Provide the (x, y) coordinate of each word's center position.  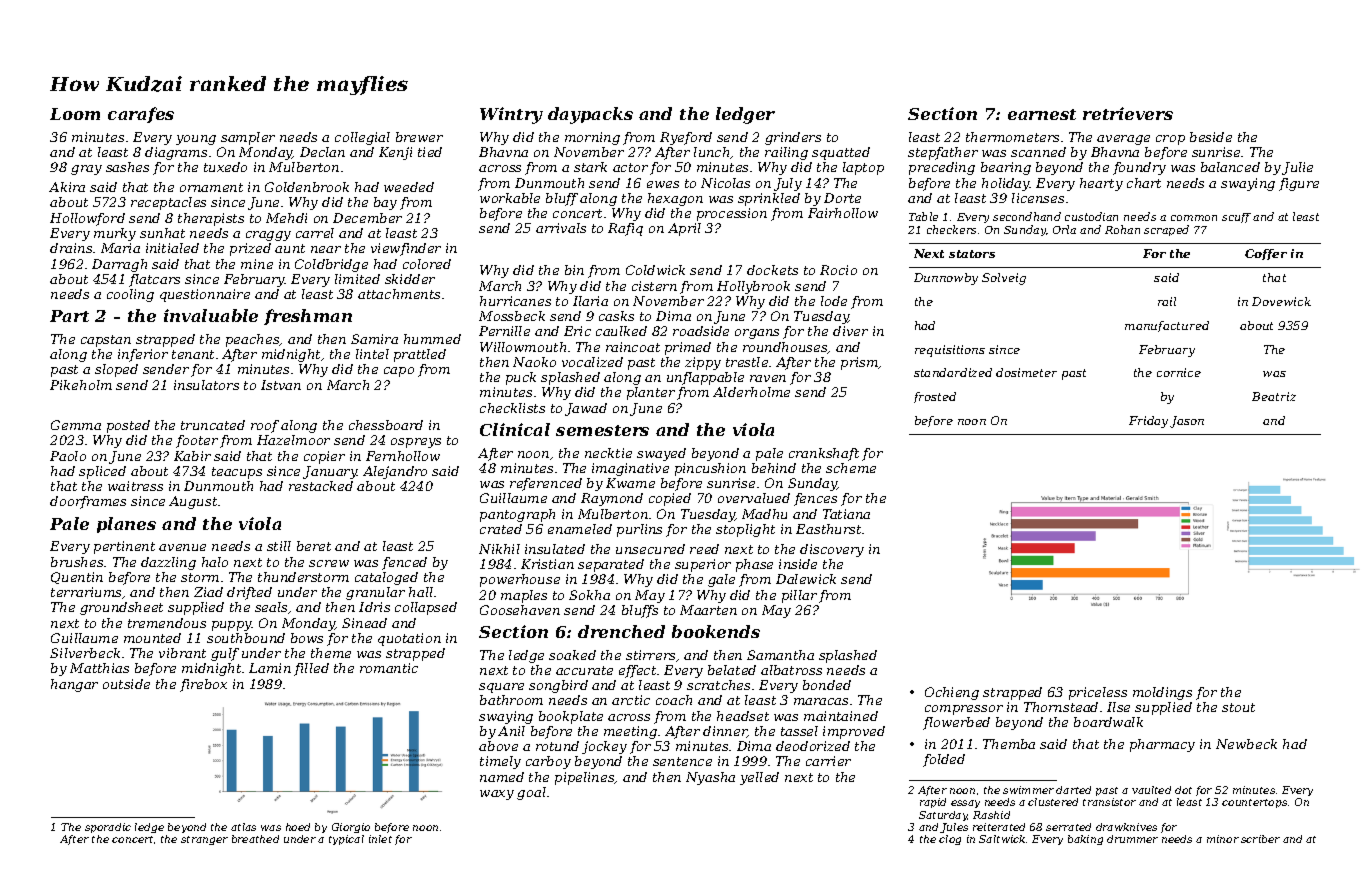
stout (1238, 707)
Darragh (119, 265)
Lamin (270, 668)
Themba (1009, 744)
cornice (1179, 372)
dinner (725, 732)
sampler (248, 138)
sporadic (108, 828)
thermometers (1012, 137)
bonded (827, 685)
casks (616, 316)
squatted (841, 153)
